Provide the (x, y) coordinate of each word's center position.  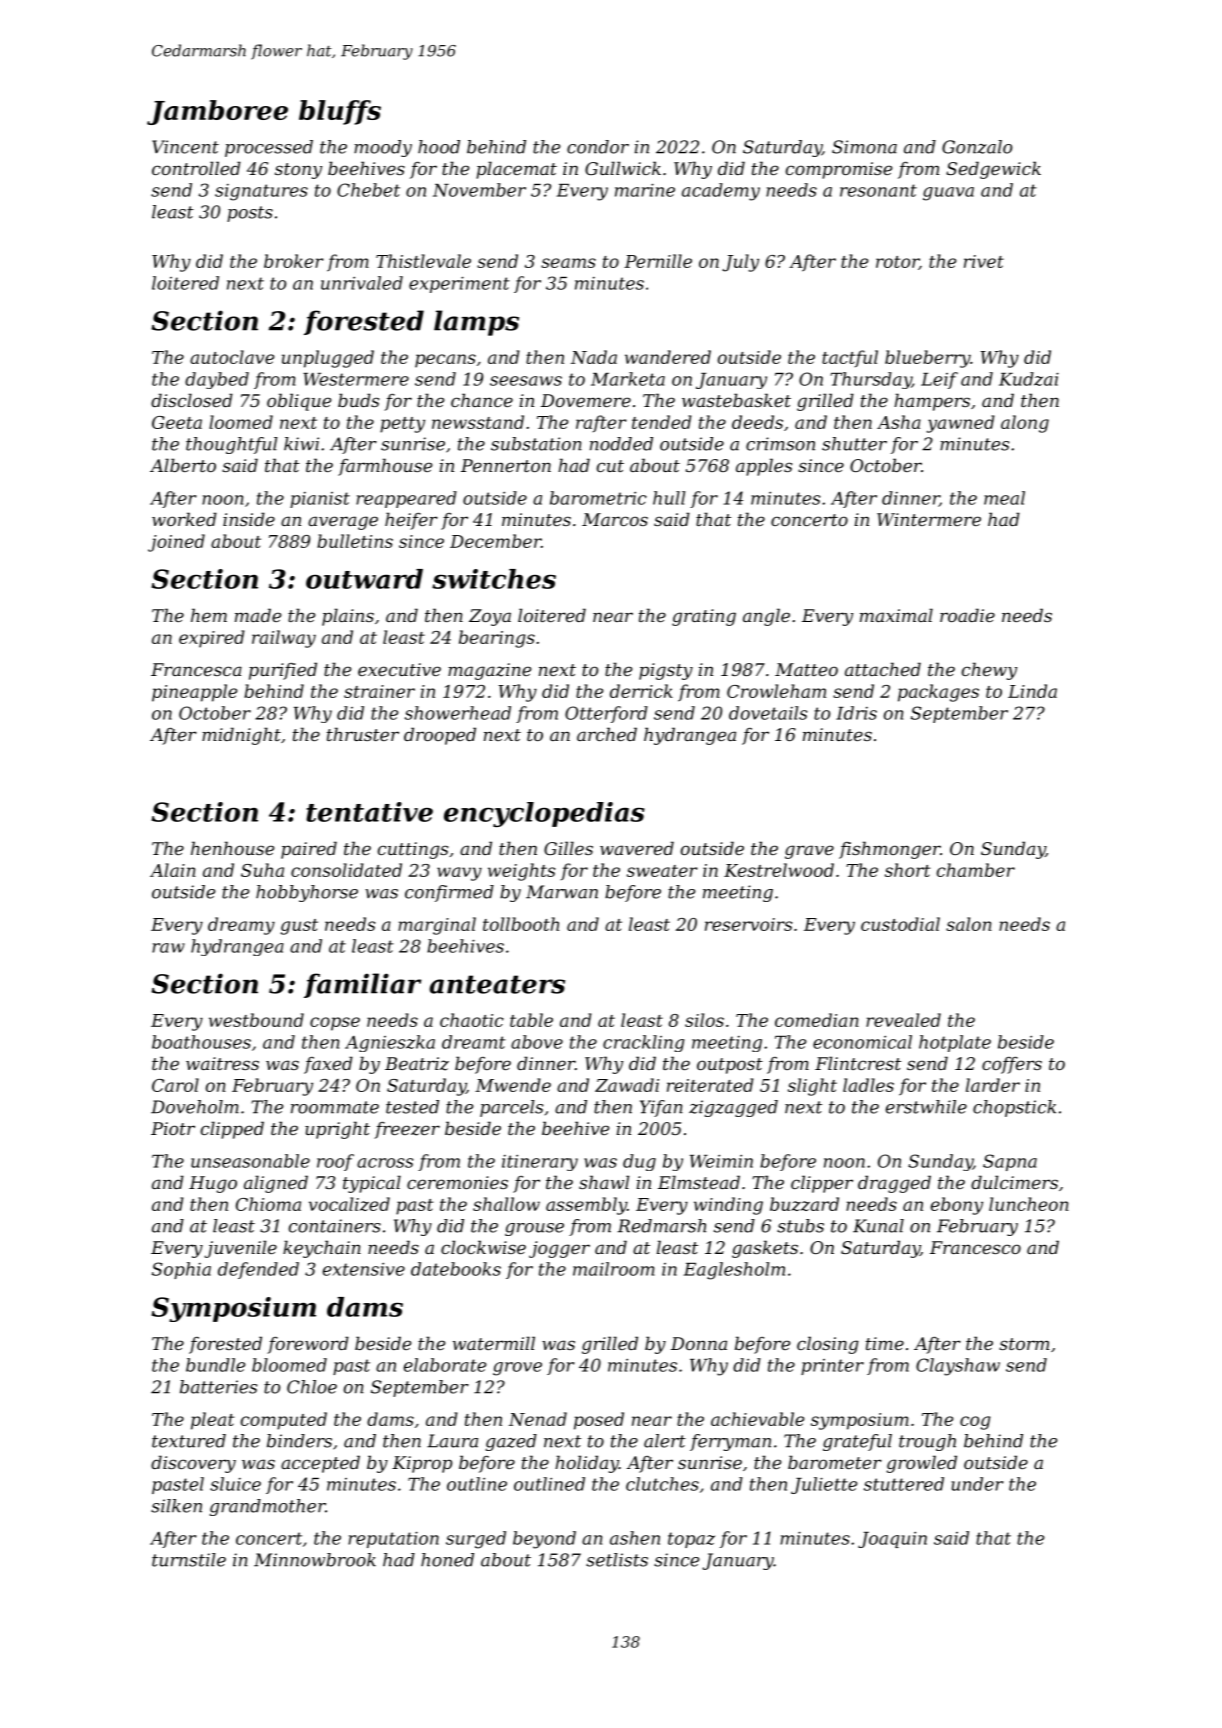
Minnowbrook (315, 1560)
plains (348, 617)
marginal (437, 926)
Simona (864, 147)
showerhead (458, 713)
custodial (900, 924)
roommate (335, 1107)
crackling (643, 1043)
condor (598, 147)
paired (309, 850)
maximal (896, 615)
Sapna (1010, 1162)
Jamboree (217, 112)
